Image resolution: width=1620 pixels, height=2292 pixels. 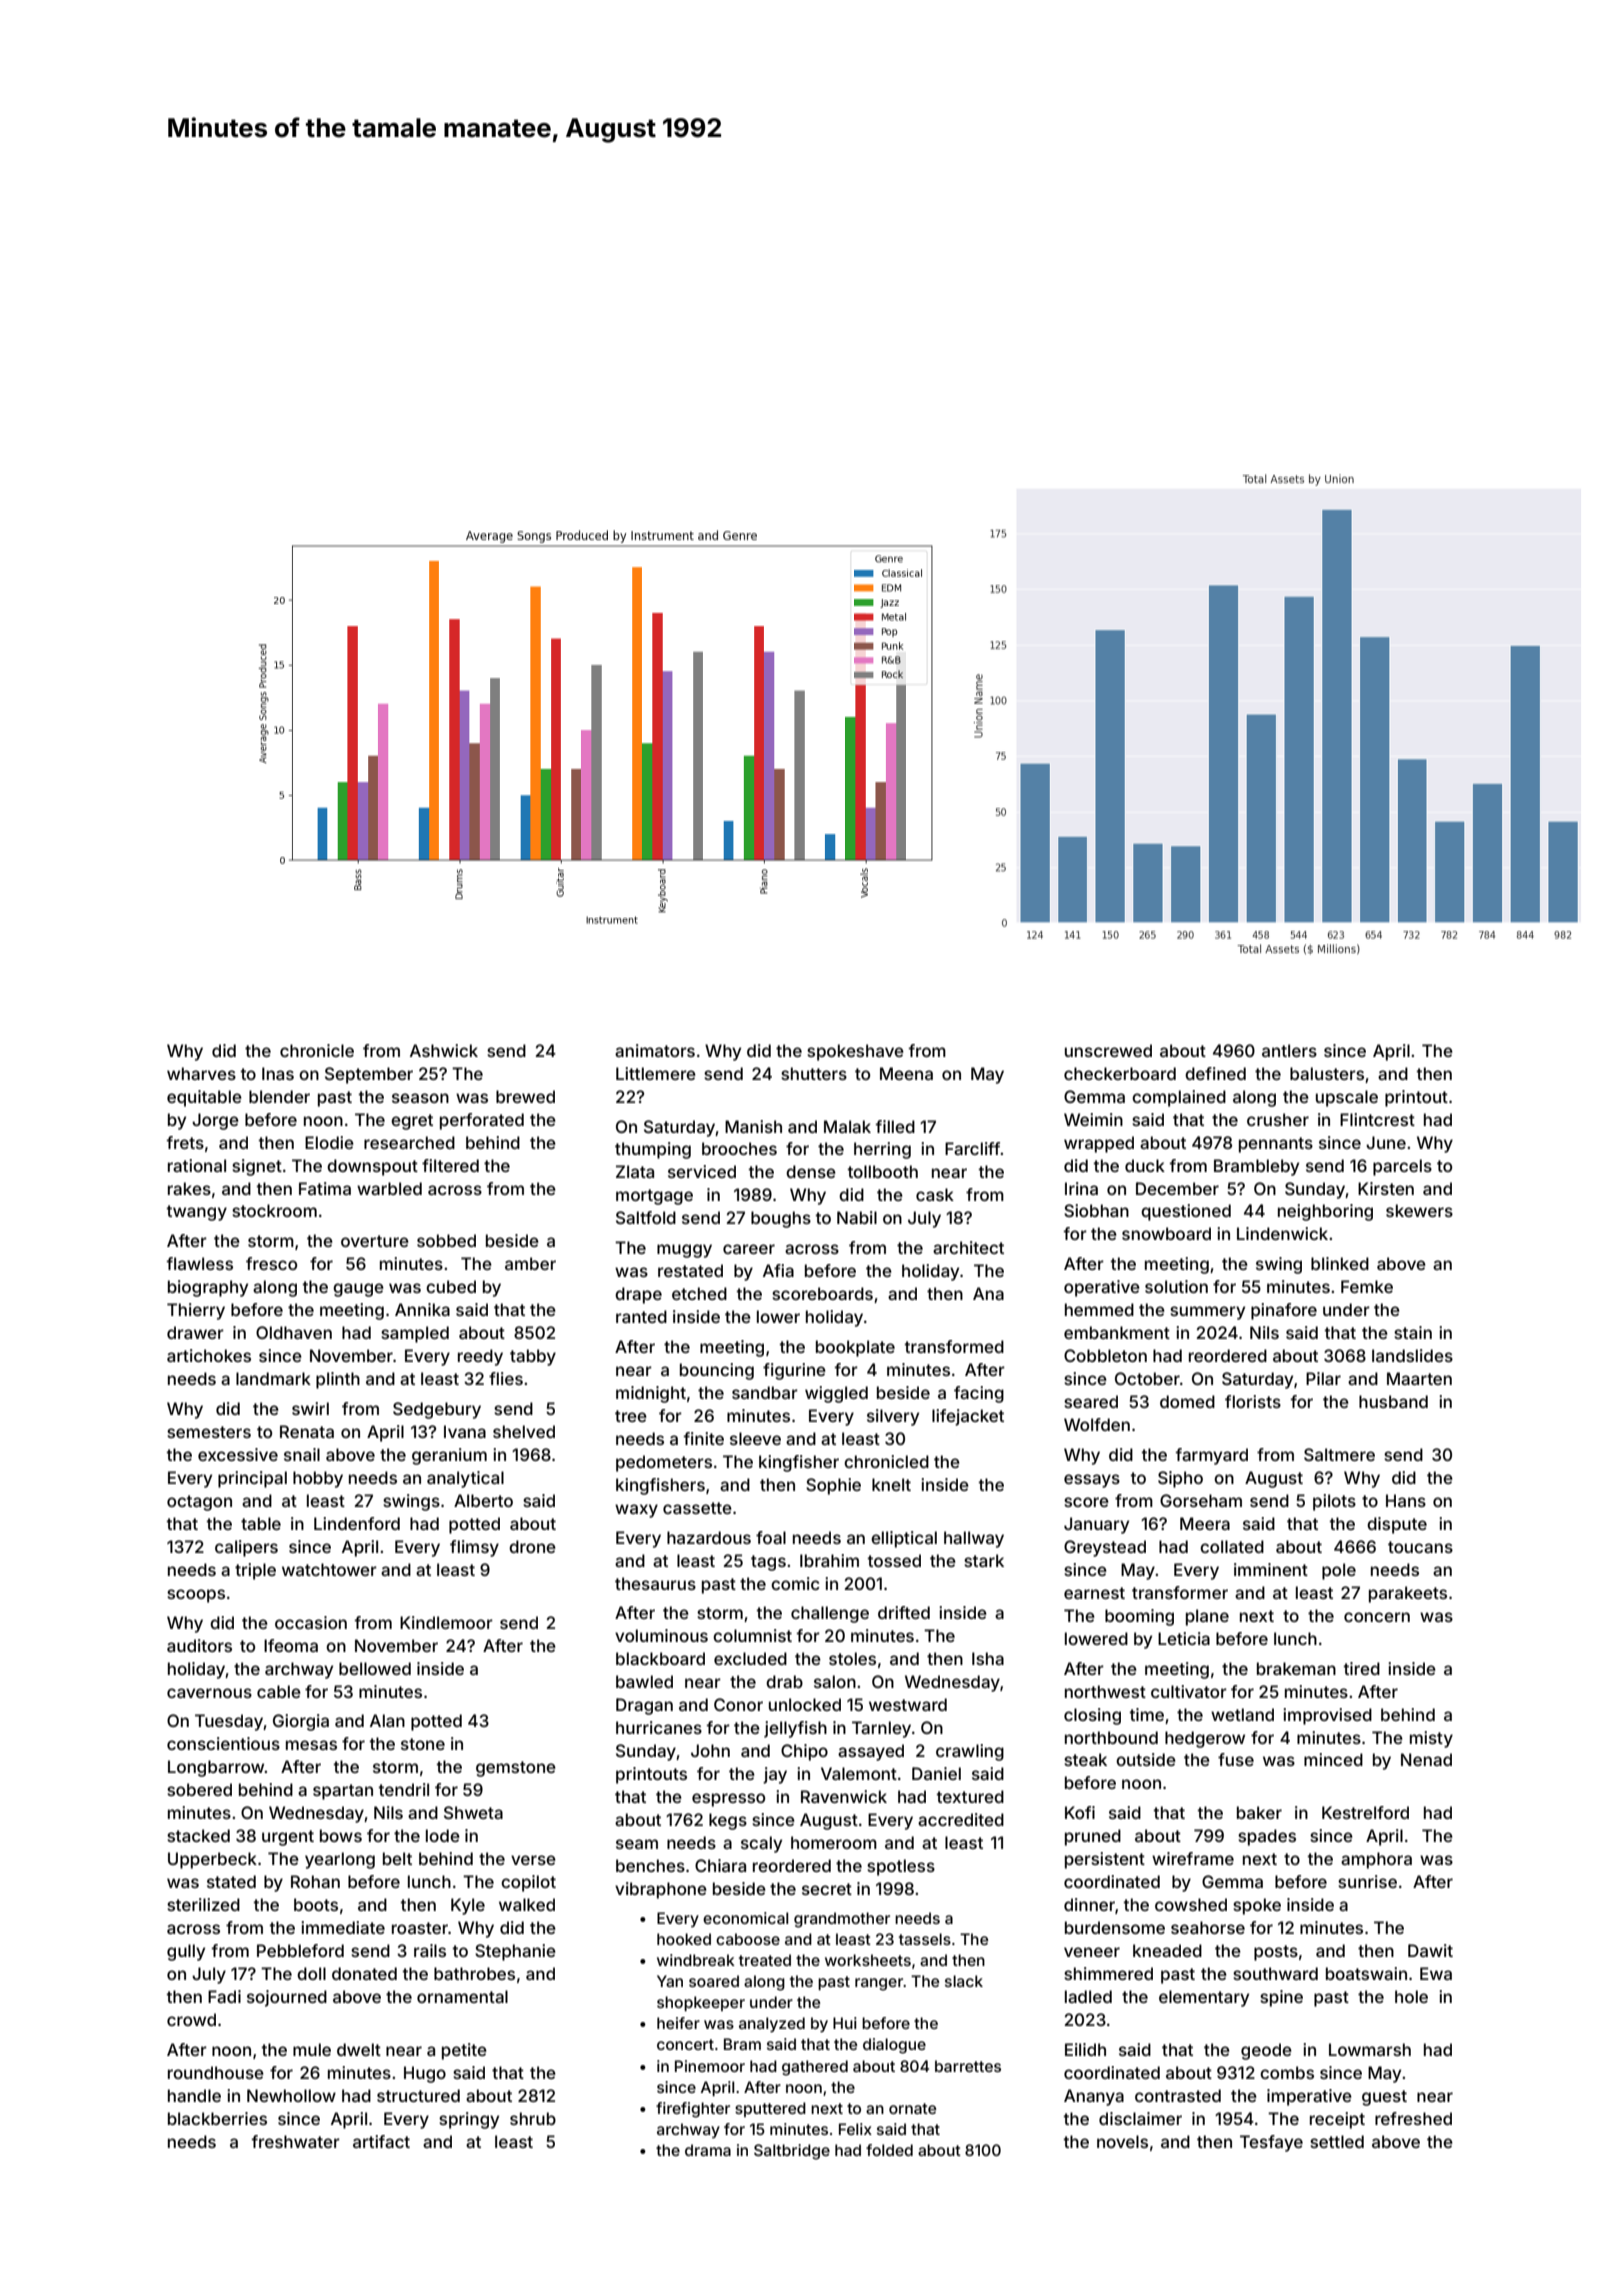 I want to click on antlers, so click(x=1289, y=1050).
